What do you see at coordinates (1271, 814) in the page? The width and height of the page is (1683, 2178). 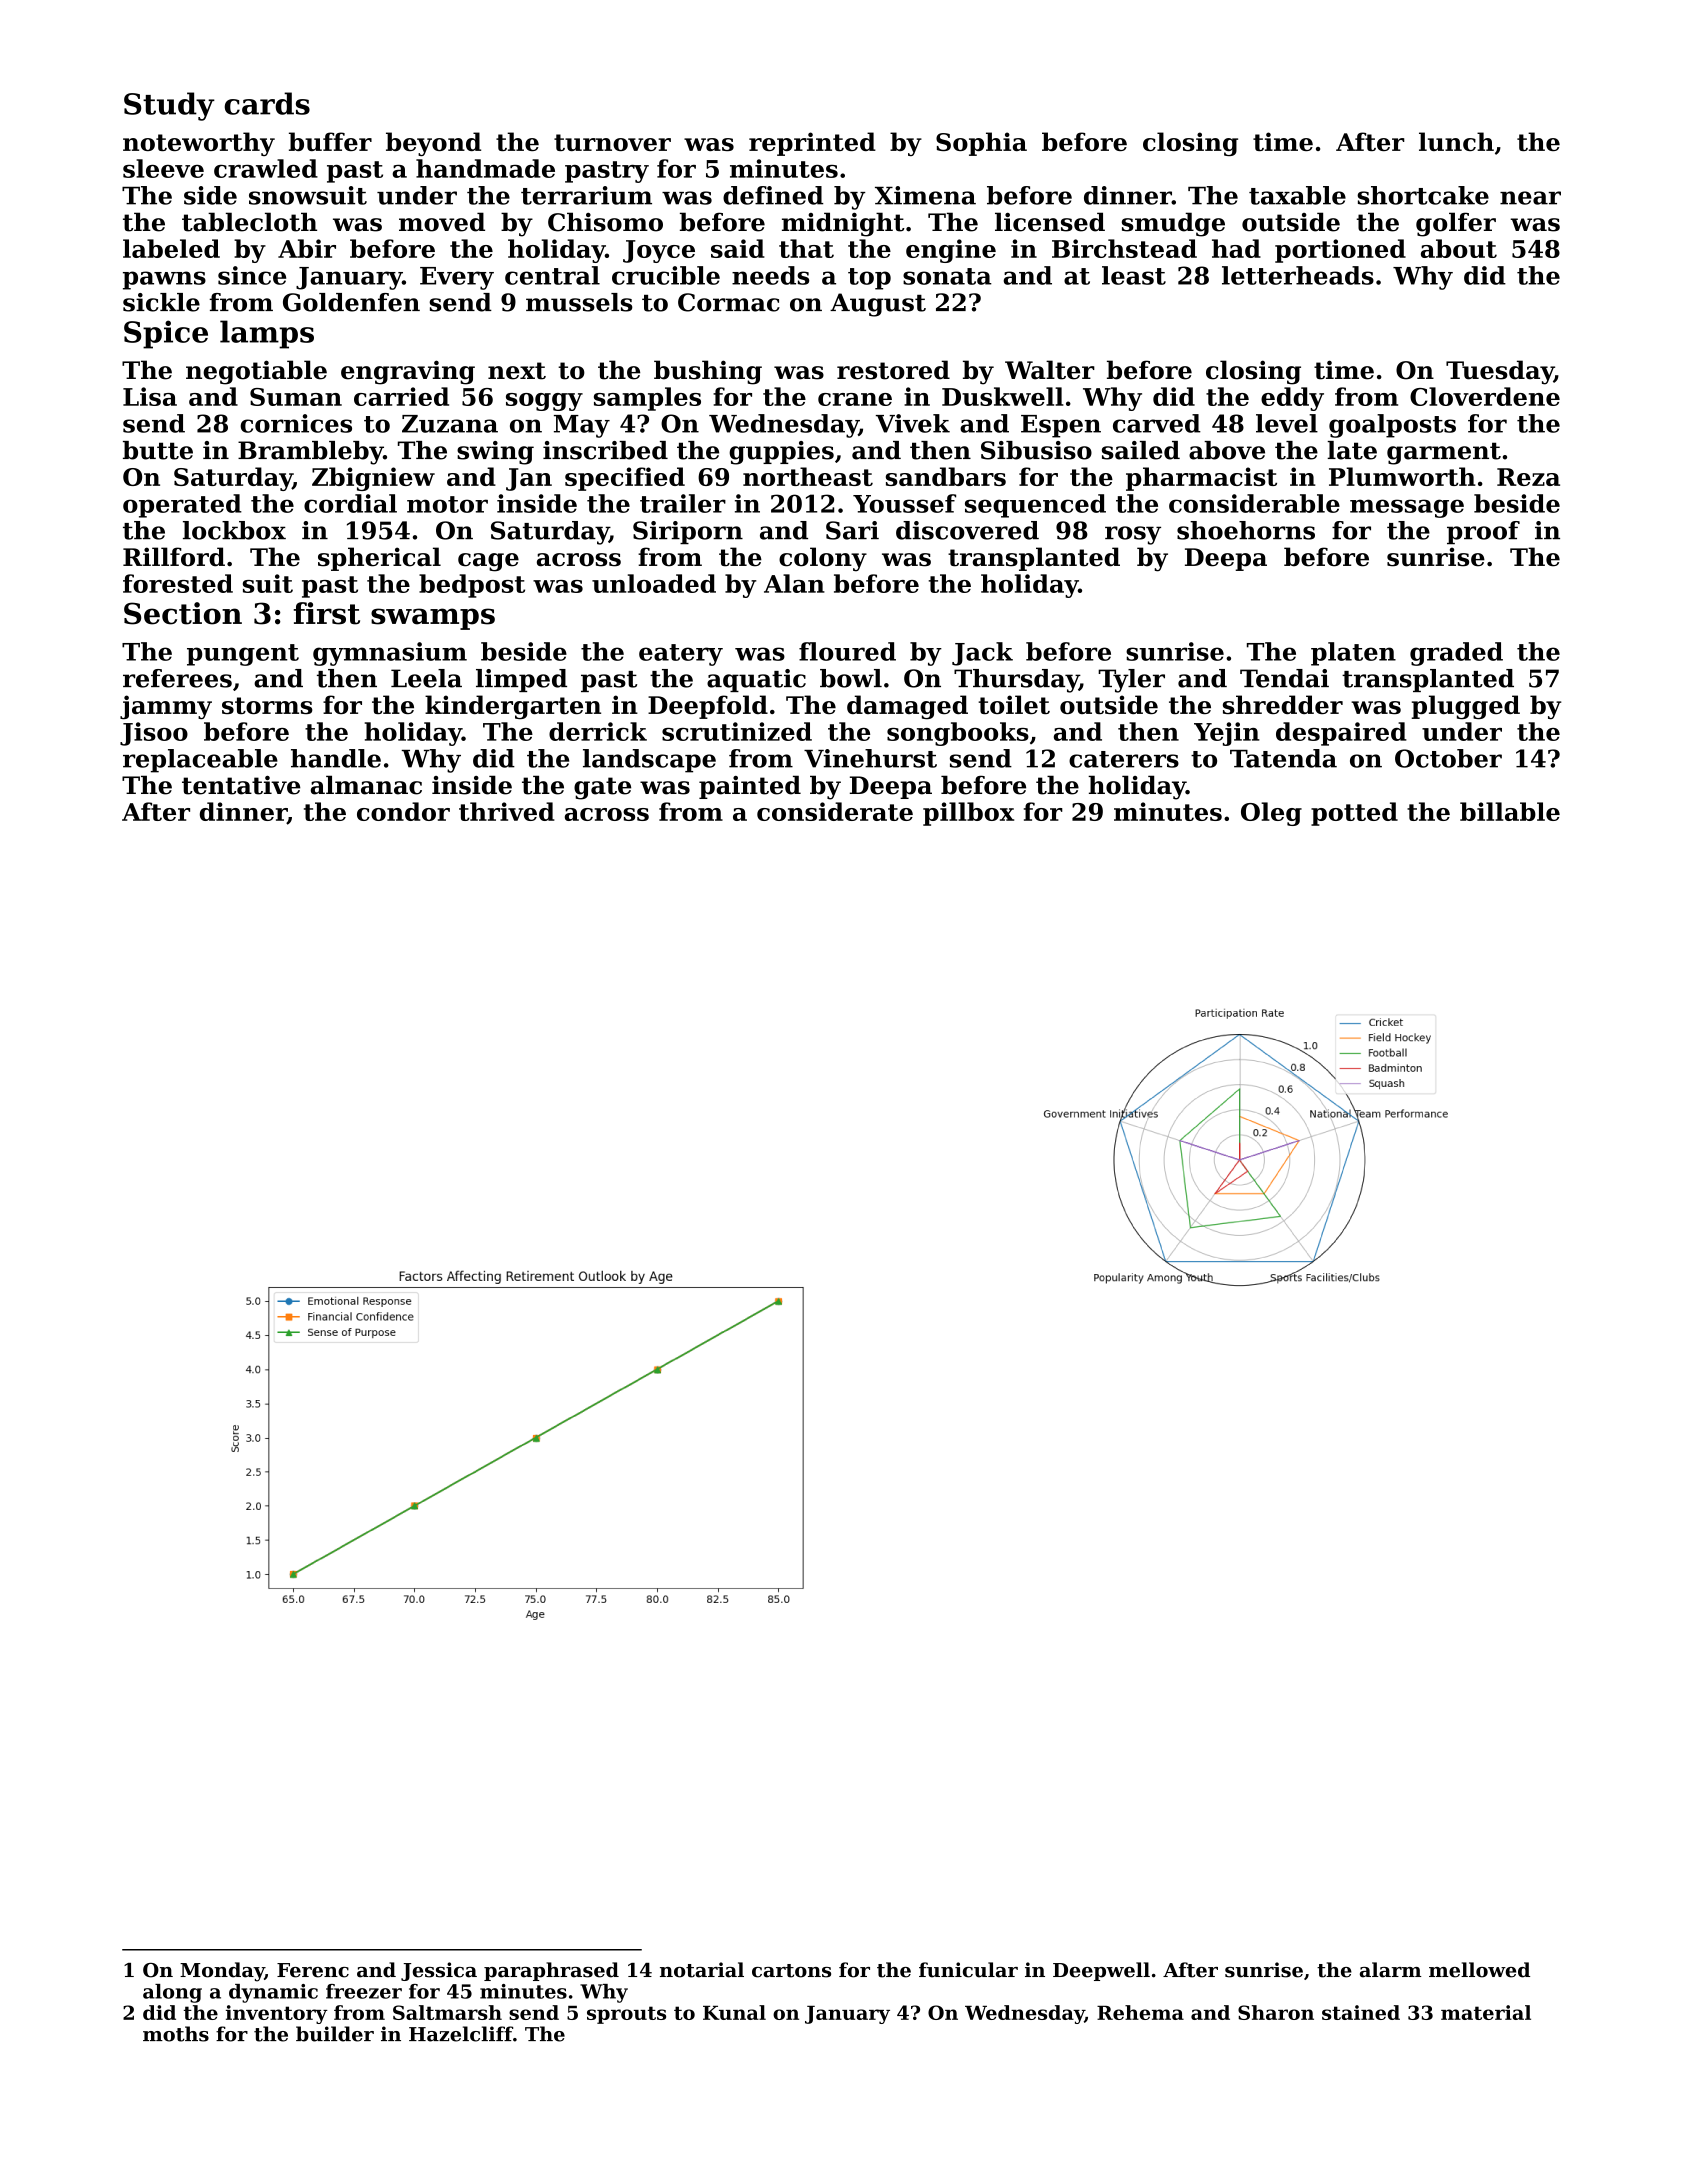 I see `Oleg` at bounding box center [1271, 814].
